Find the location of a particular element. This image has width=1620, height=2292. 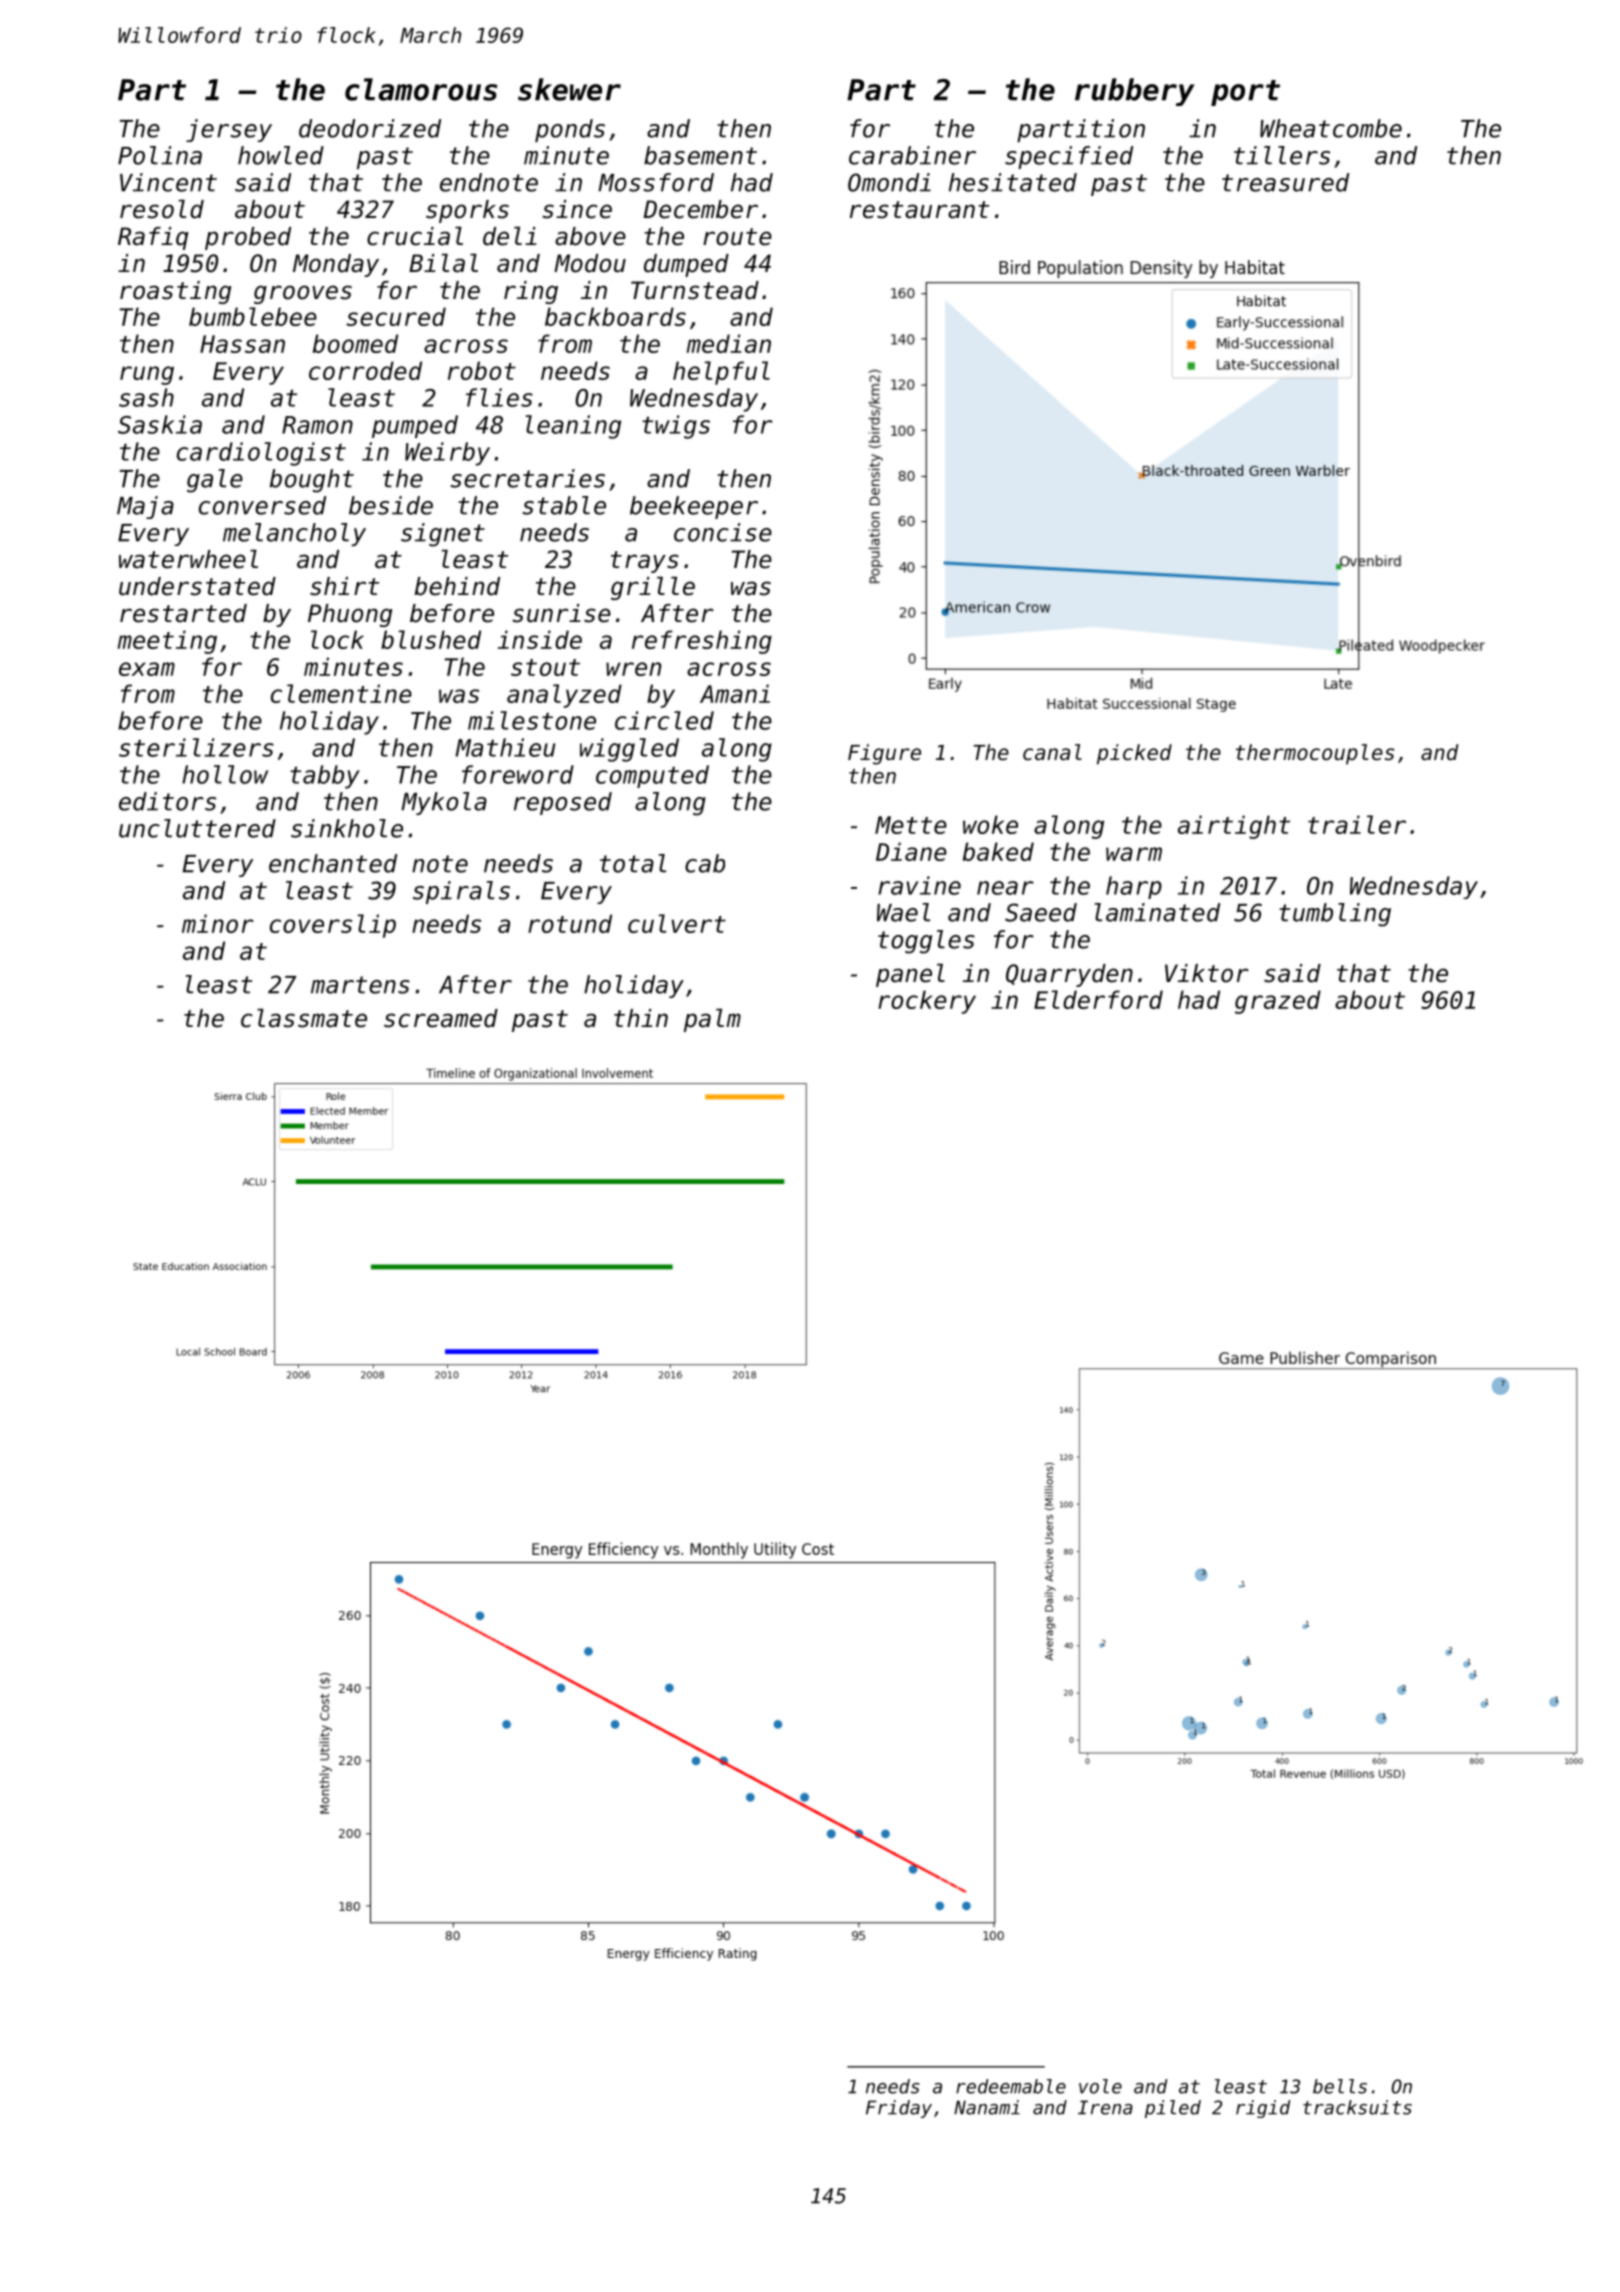

thermocouples is located at coordinates (1315, 754).
